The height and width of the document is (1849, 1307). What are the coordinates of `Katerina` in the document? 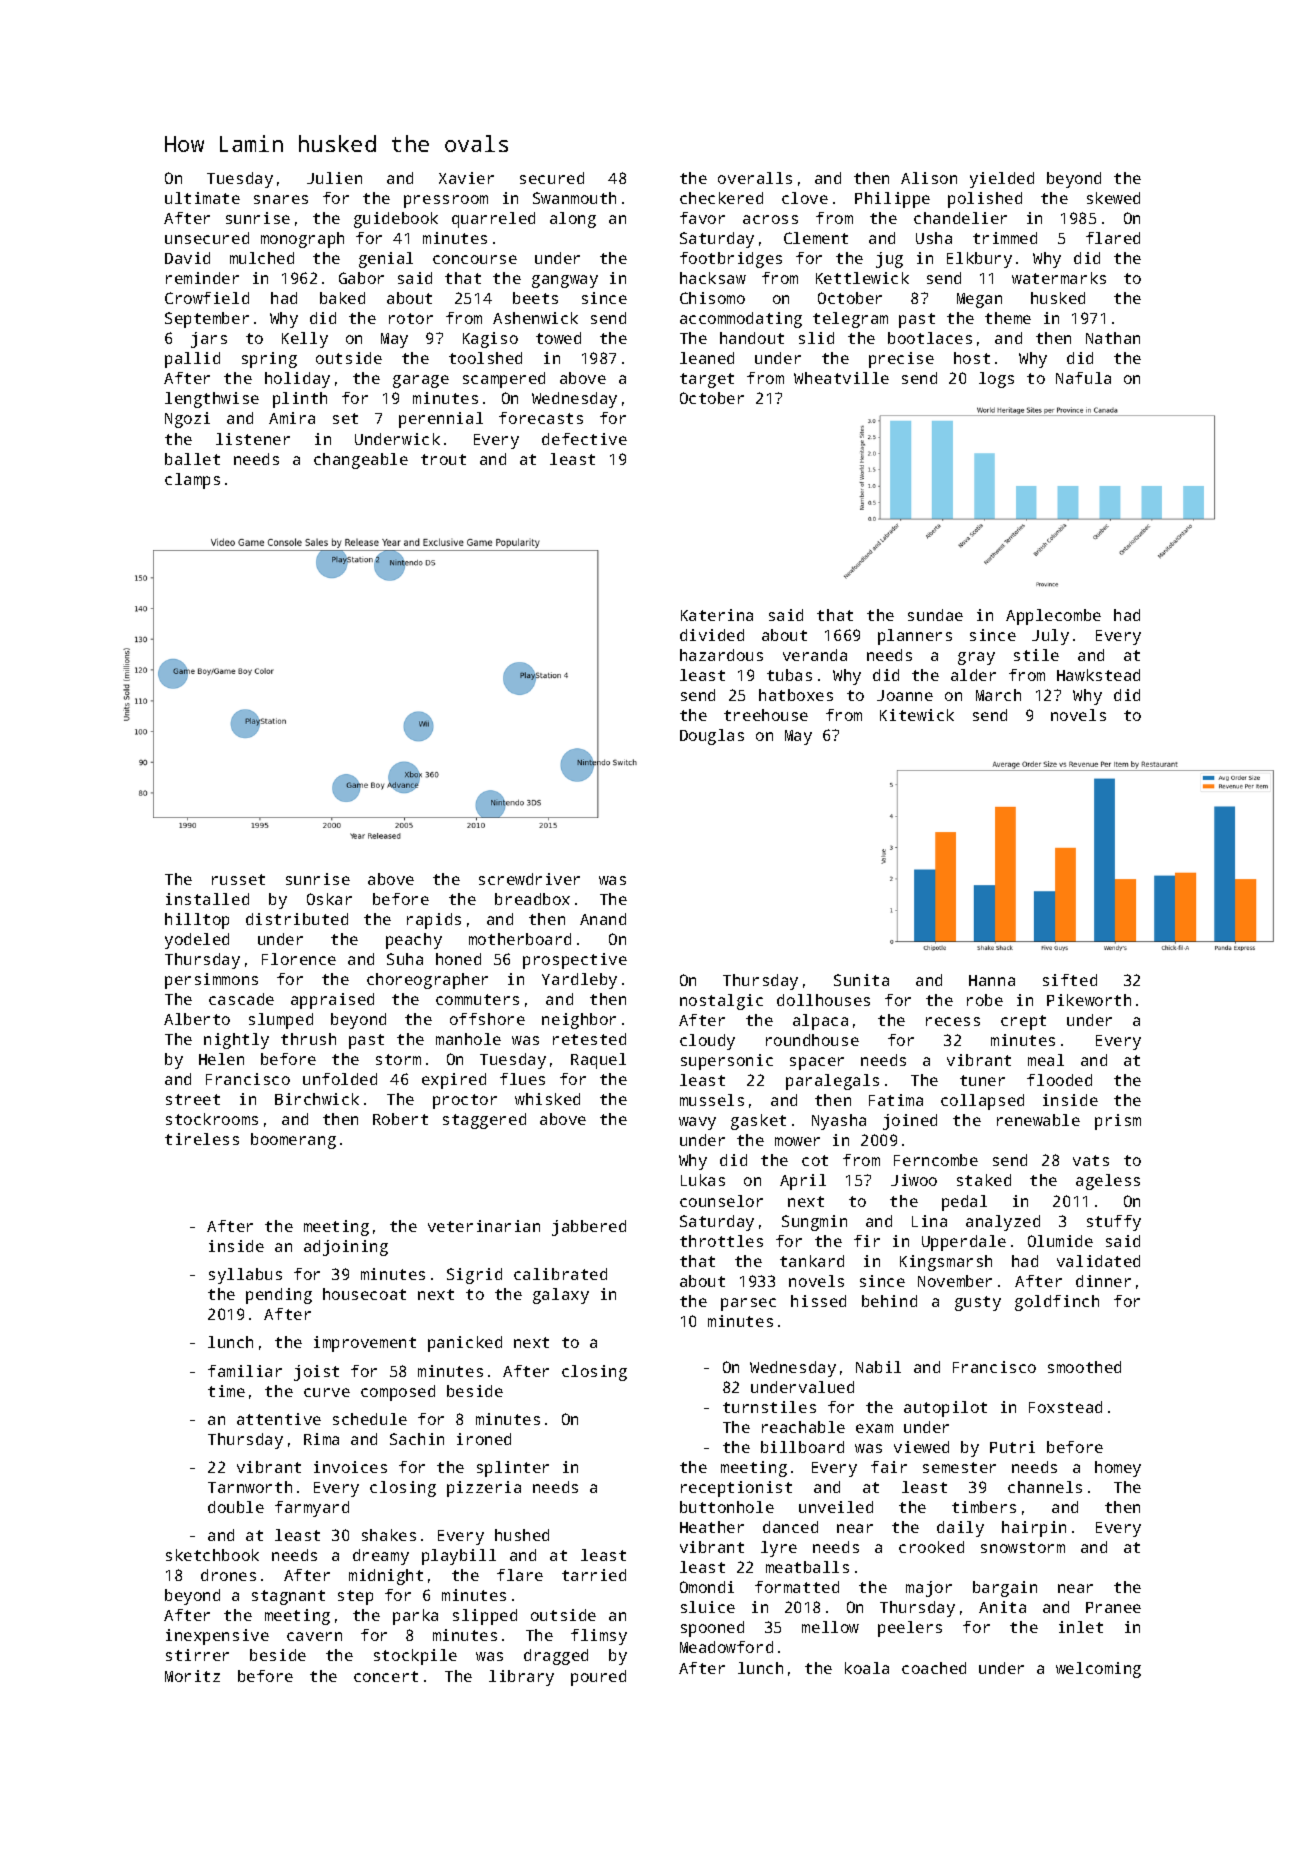 It's located at (717, 615).
